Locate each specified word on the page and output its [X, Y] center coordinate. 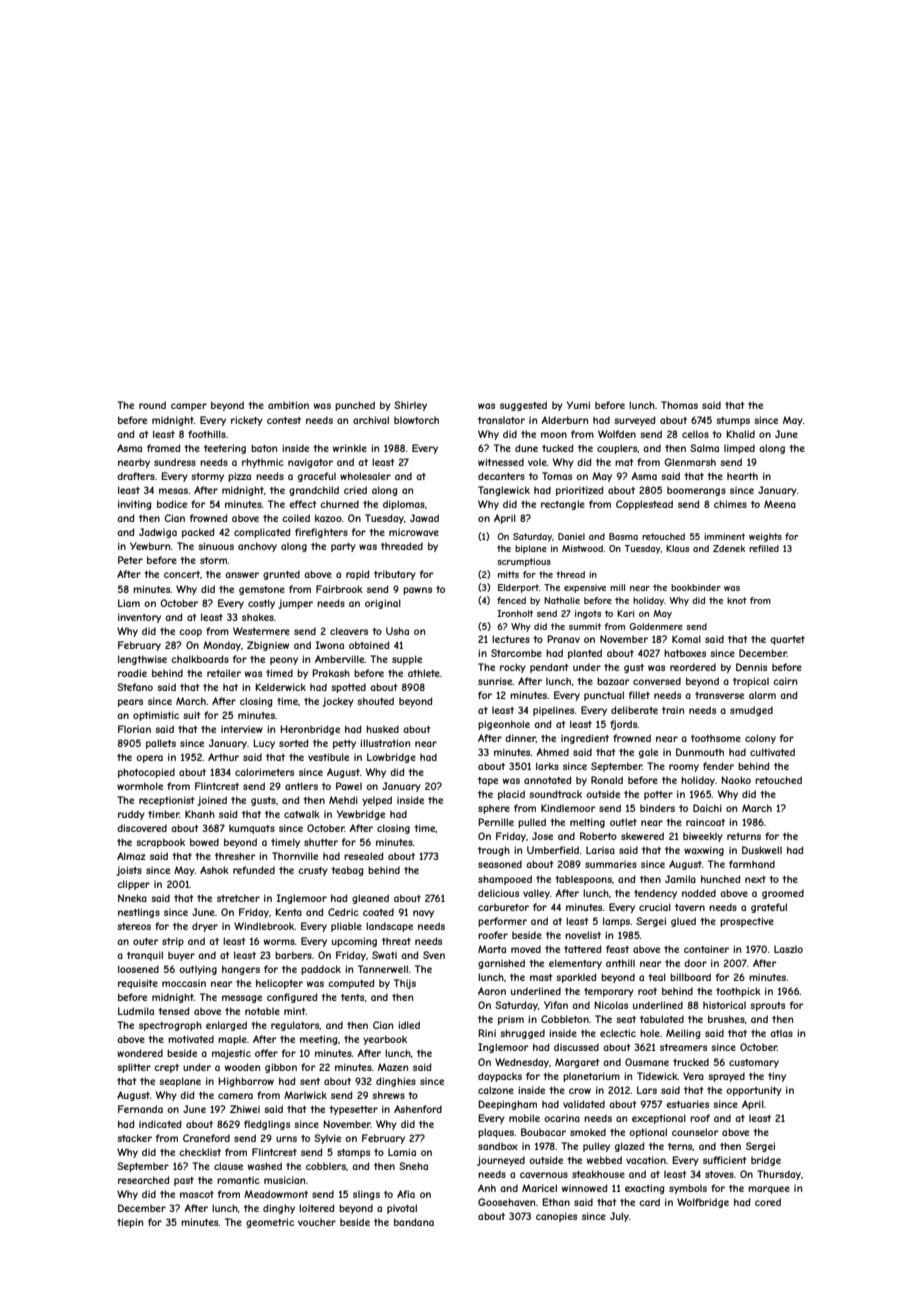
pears [130, 703]
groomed [783, 894]
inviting [135, 505]
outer [145, 941]
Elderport [518, 588]
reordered [693, 667]
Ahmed [553, 752]
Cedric [343, 912]
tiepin [130, 1223]
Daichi [707, 808]
